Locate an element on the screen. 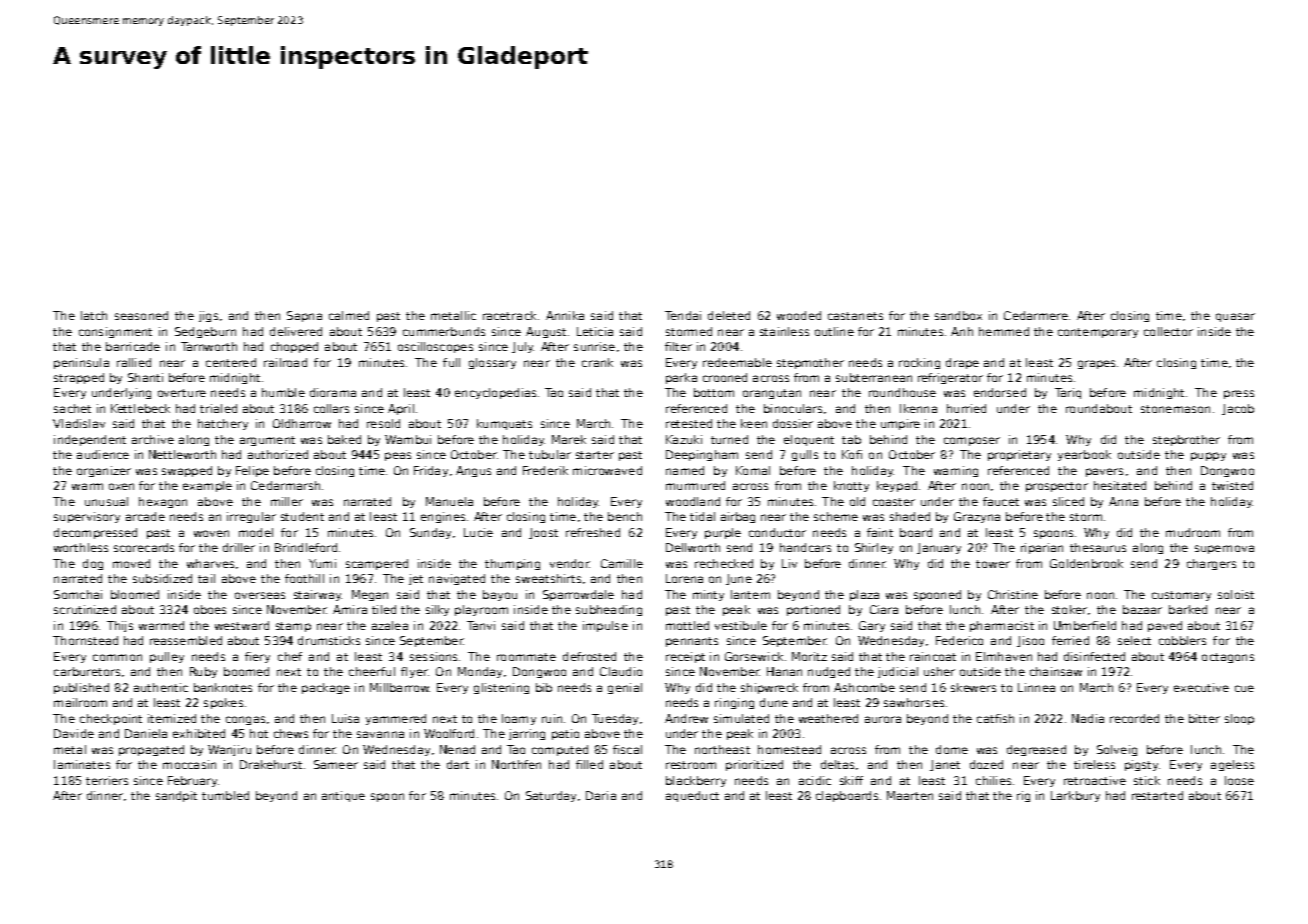 The height and width of the screenshot is (924, 1308). Sunday is located at coordinates (430, 533).
